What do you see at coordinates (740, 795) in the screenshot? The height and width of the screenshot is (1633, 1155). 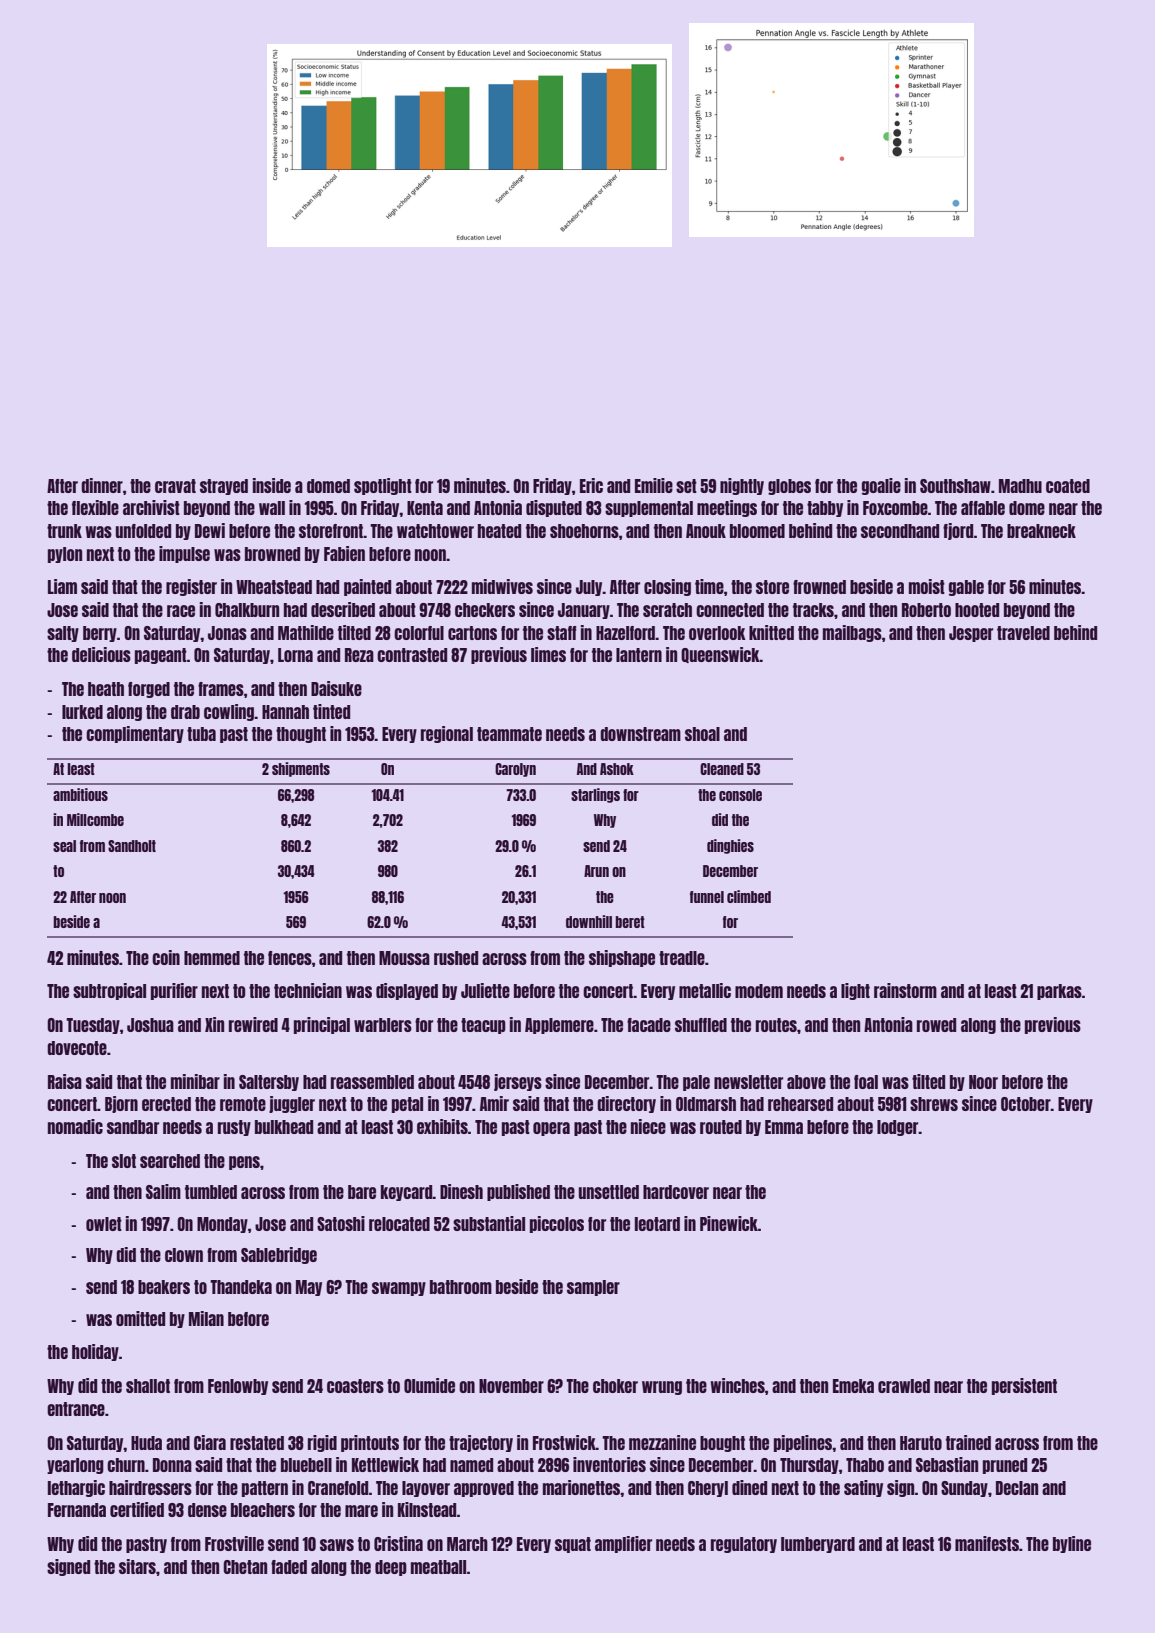 I see `console` at bounding box center [740, 795].
